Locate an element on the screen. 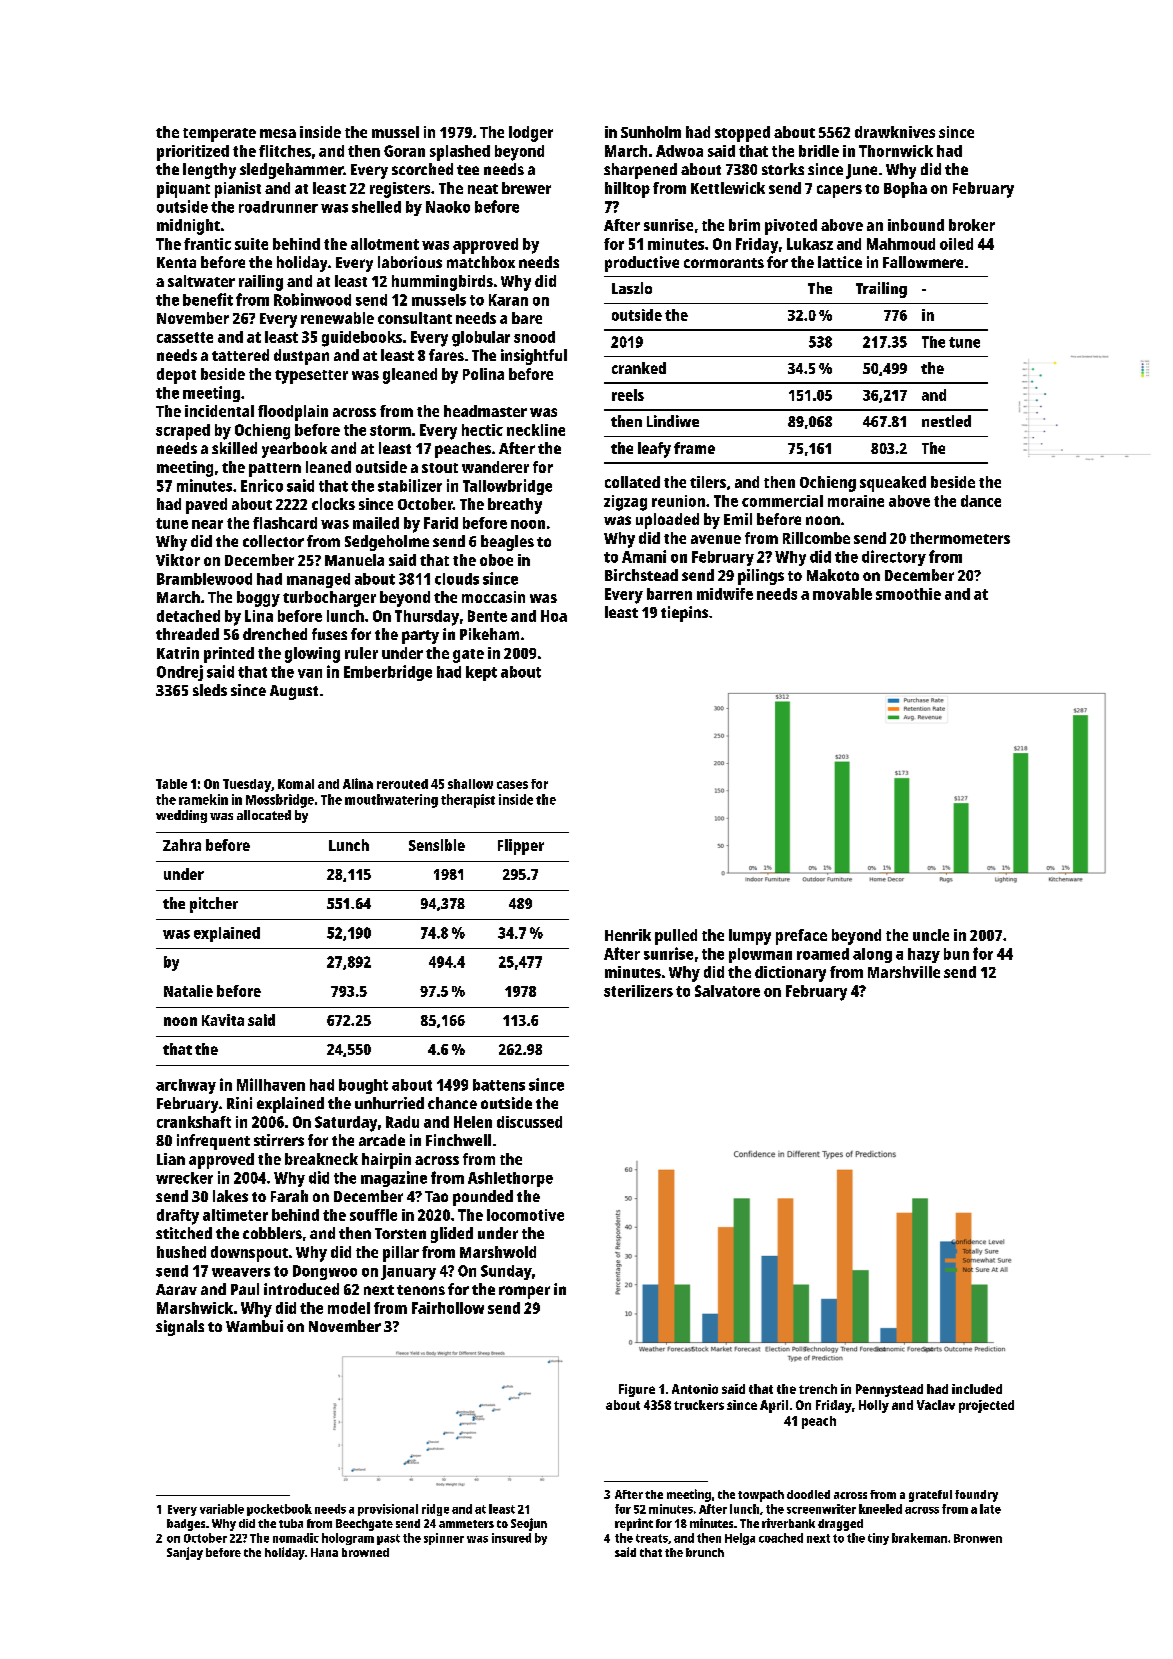 This screenshot has height=1659, width=1173. souffle is located at coordinates (373, 1215).
